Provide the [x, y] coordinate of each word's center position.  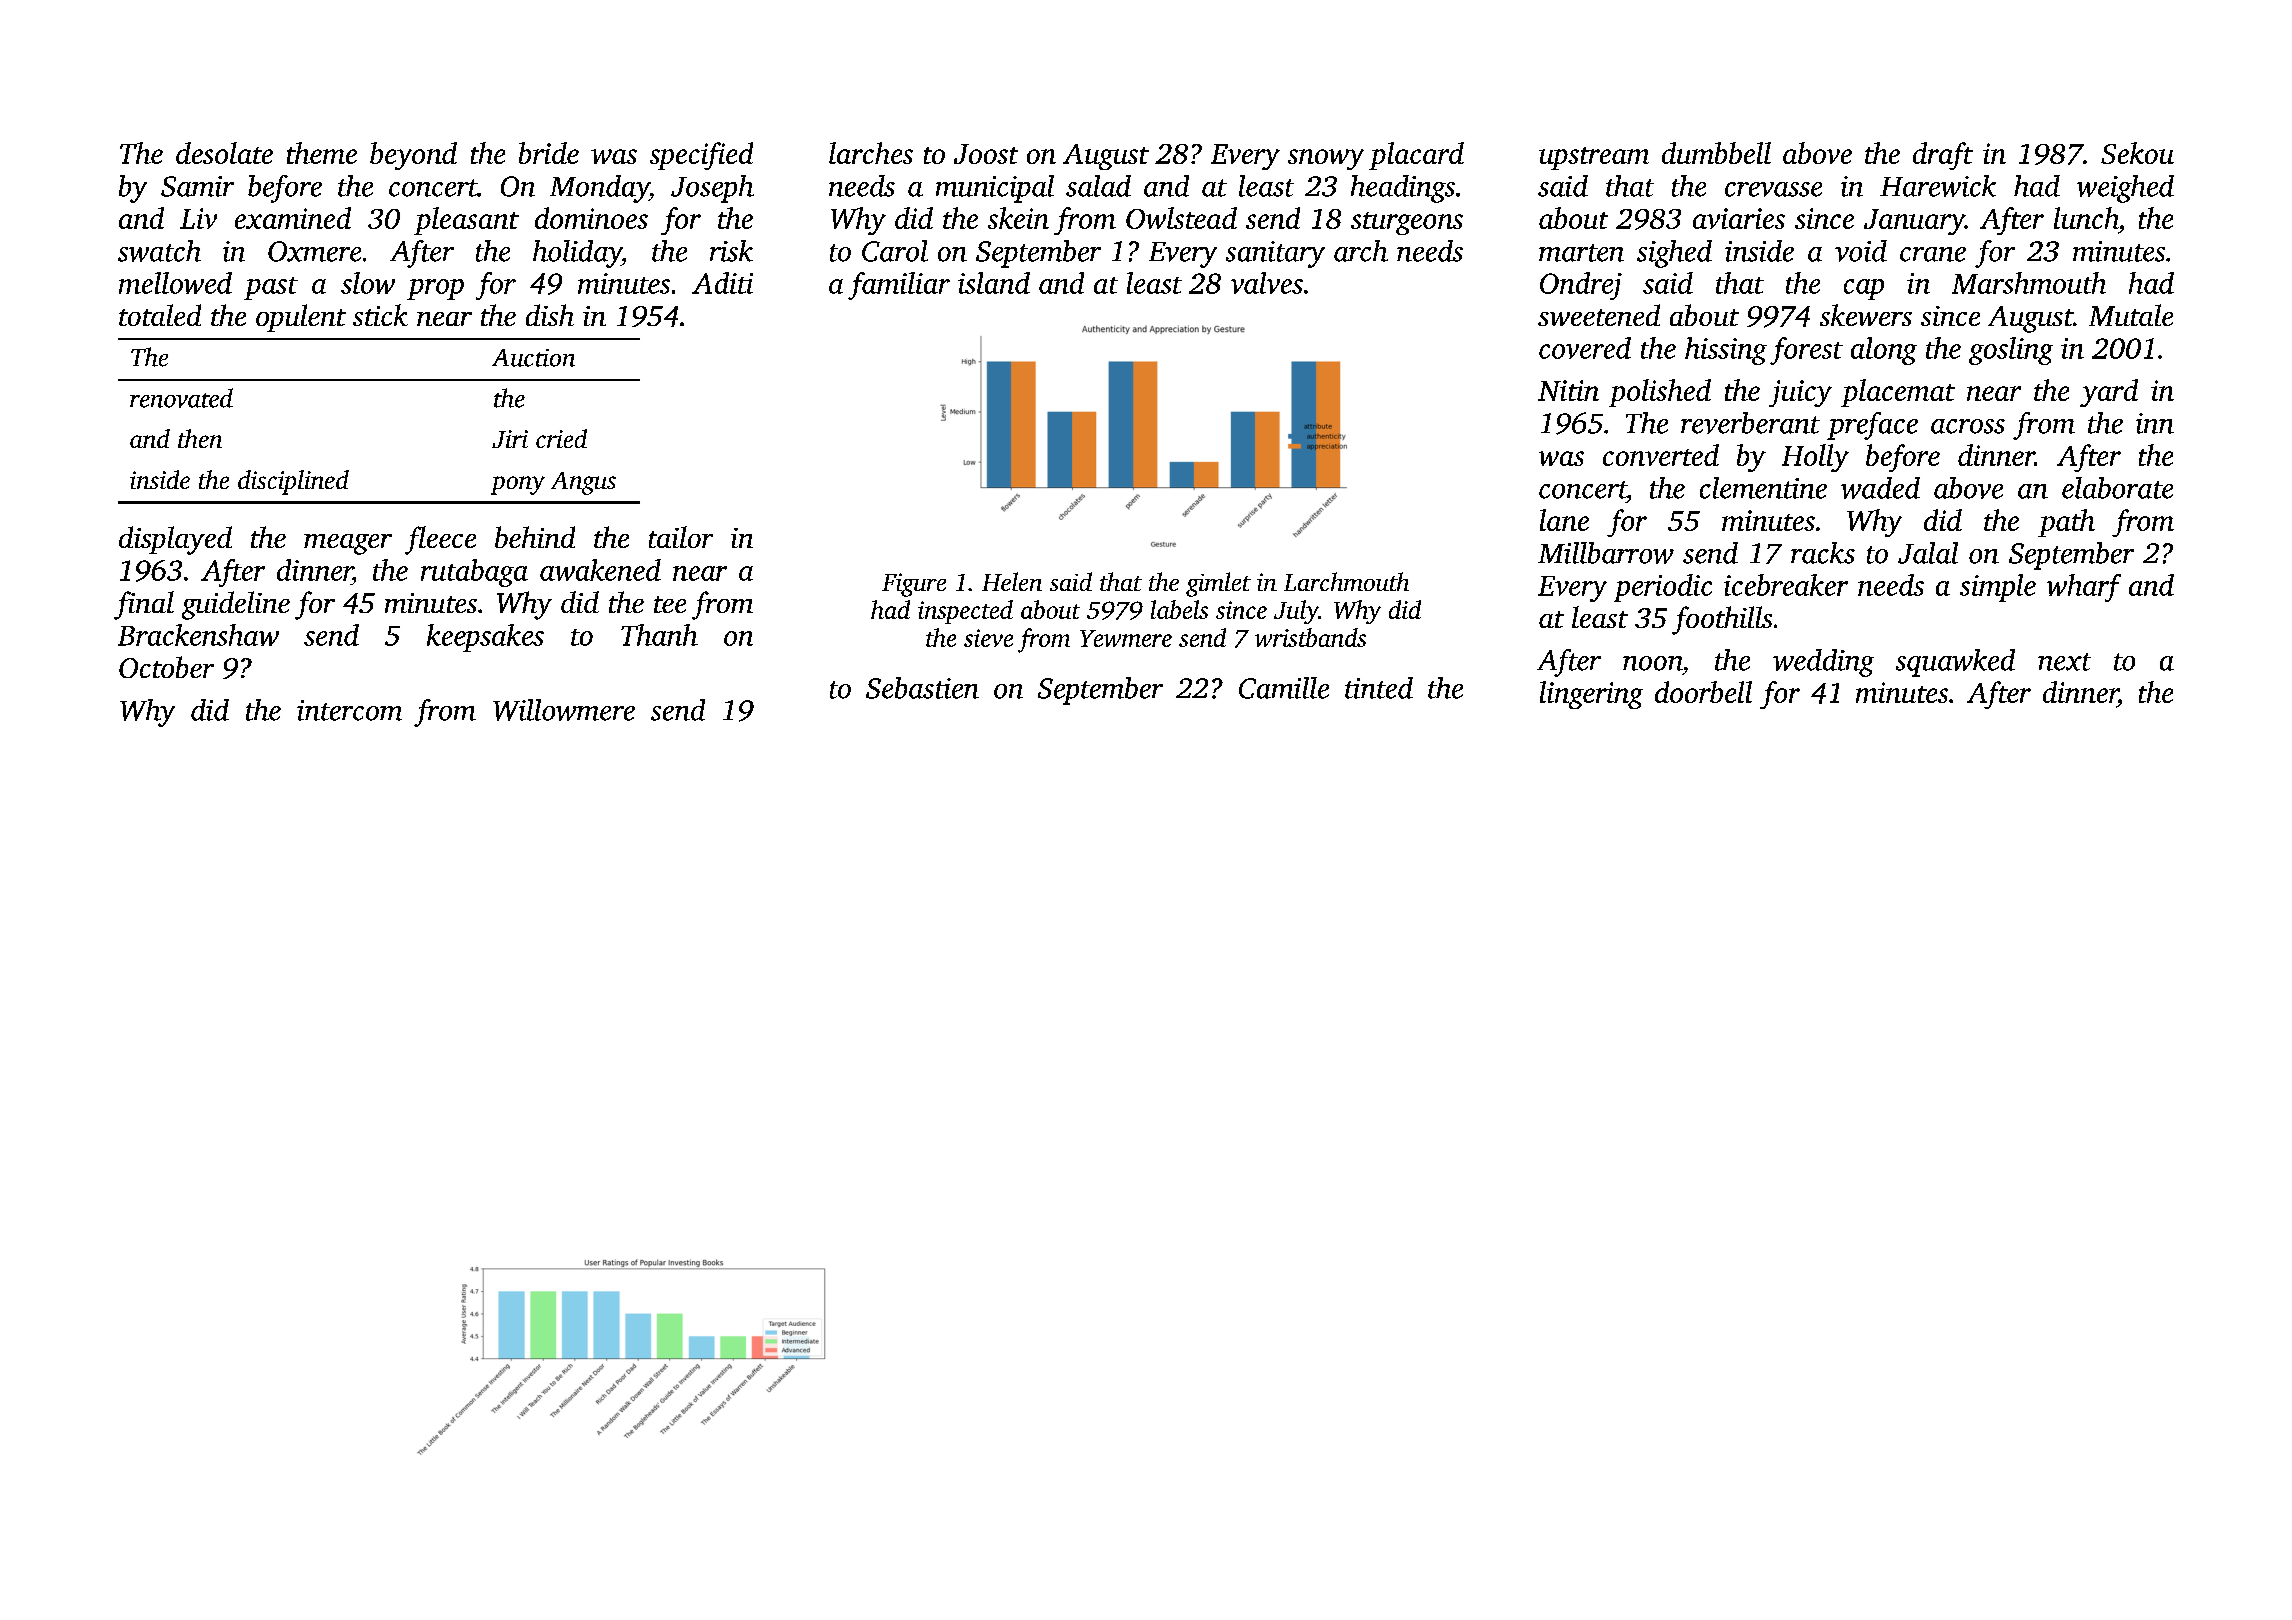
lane [1564, 520]
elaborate [2117, 488]
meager [348, 544]
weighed [2125, 189]
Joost [986, 154]
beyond [413, 156]
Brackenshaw [198, 635]
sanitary [1275, 254]
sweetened [1599, 315]
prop [435, 289]
